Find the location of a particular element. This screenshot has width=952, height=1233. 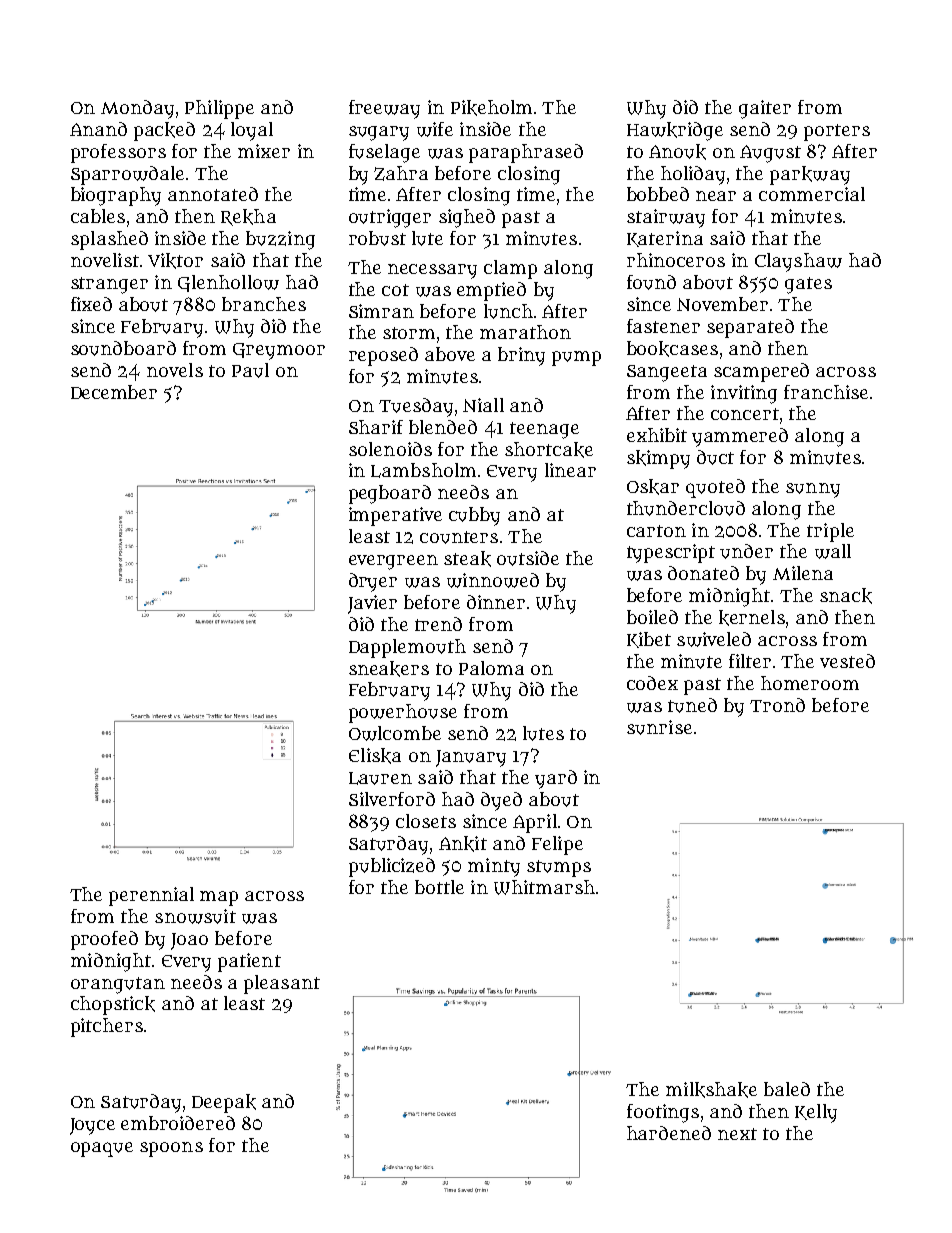

footings is located at coordinates (663, 1113).
